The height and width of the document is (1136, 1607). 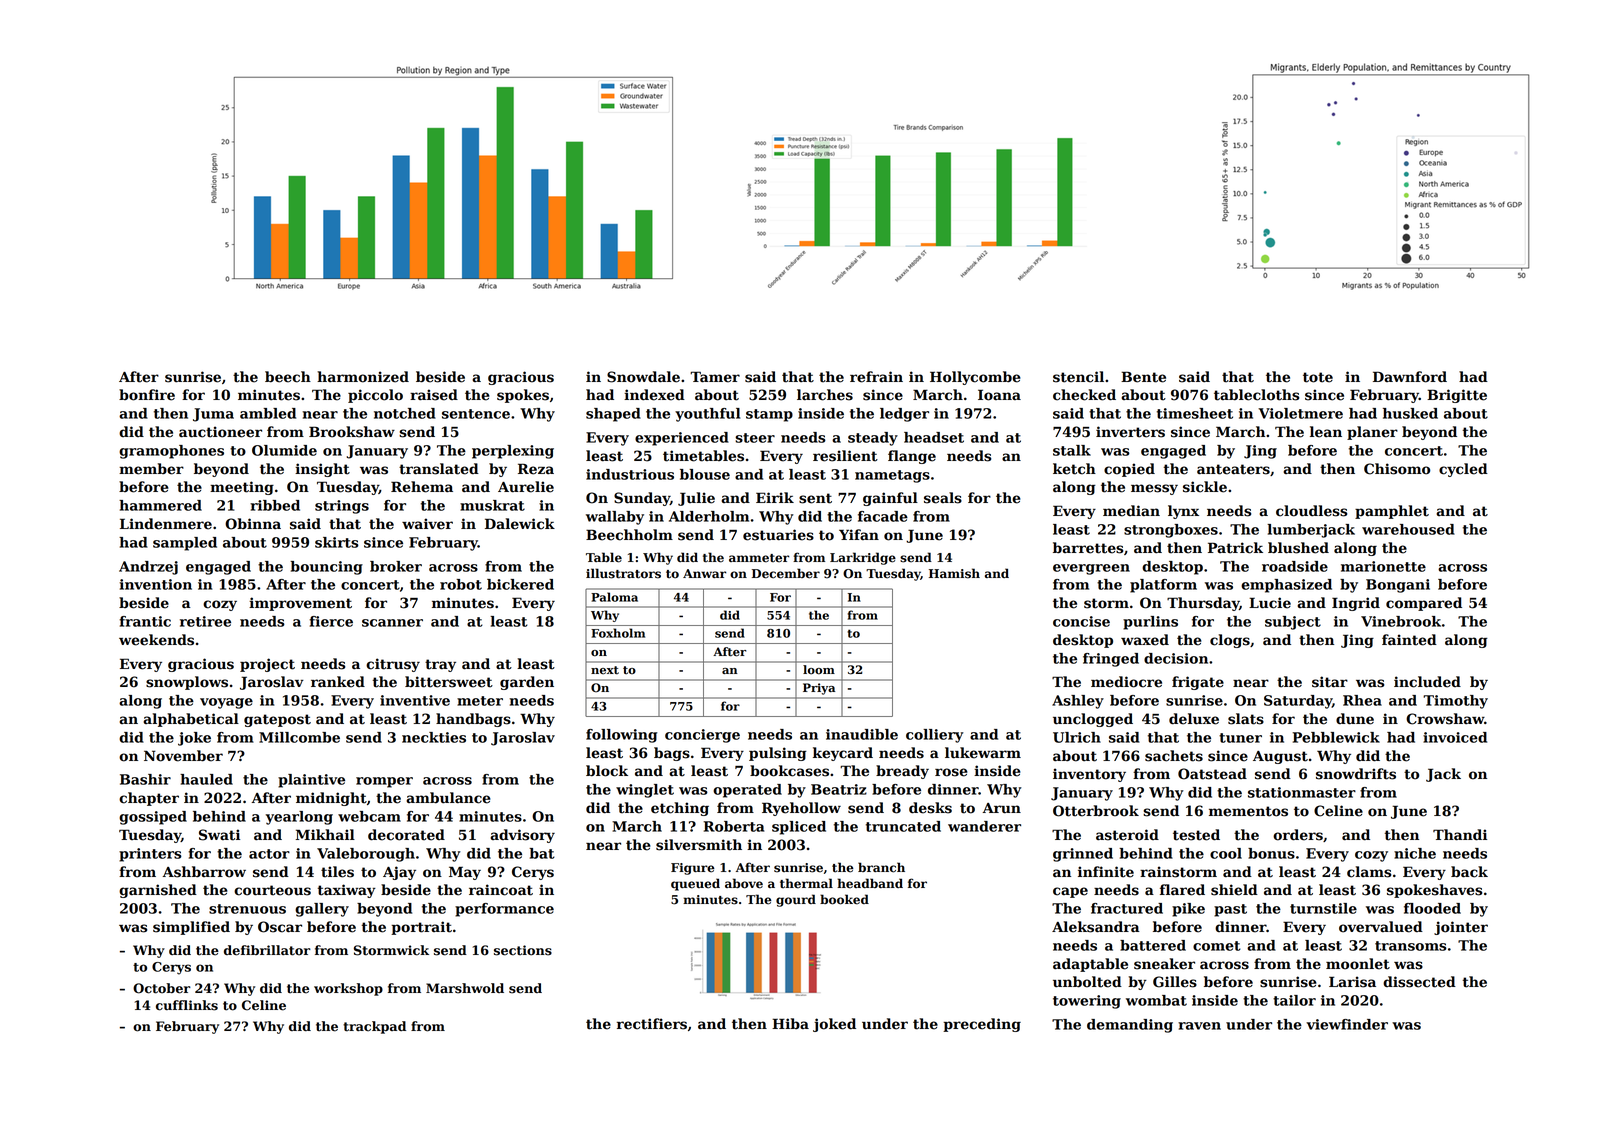 What do you see at coordinates (839, 789) in the document?
I see `Beatriz` at bounding box center [839, 789].
